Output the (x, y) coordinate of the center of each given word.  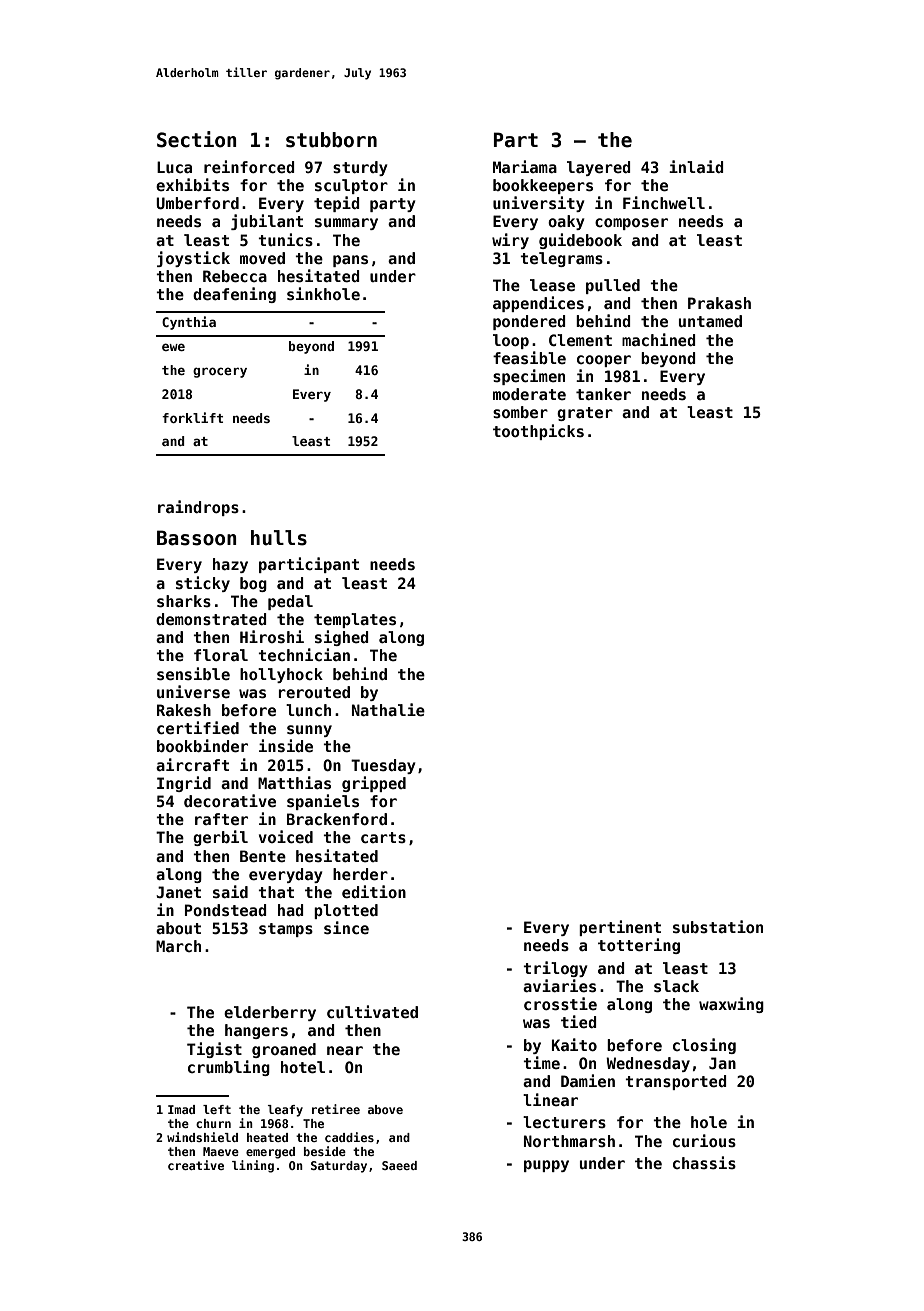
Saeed (399, 1165)
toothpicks (538, 432)
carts (383, 837)
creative (196, 1165)
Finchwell (664, 202)
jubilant (267, 222)
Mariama (525, 166)
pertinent (620, 928)
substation (718, 926)
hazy (230, 565)
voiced (286, 836)
